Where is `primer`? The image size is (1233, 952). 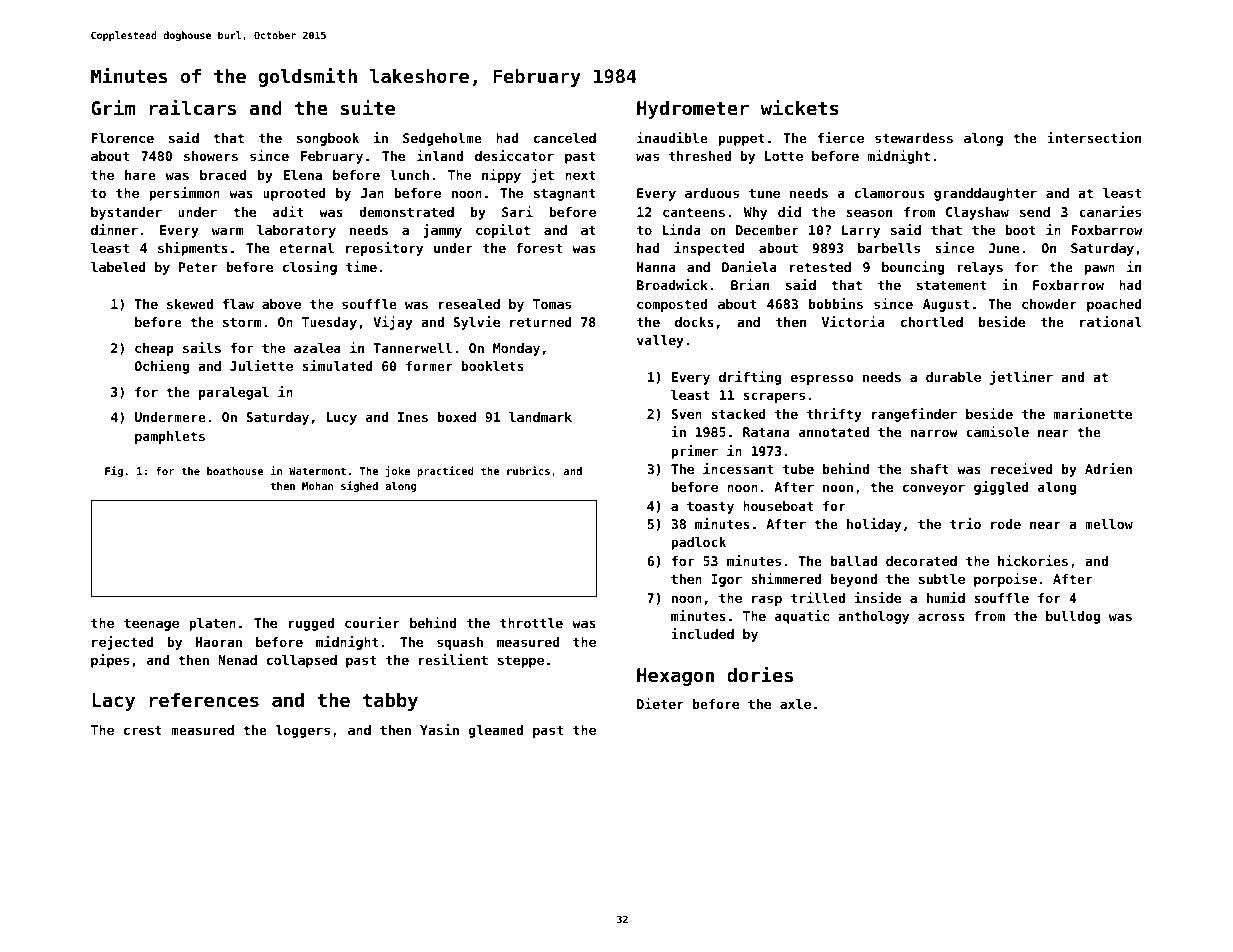
primer is located at coordinates (694, 452).
